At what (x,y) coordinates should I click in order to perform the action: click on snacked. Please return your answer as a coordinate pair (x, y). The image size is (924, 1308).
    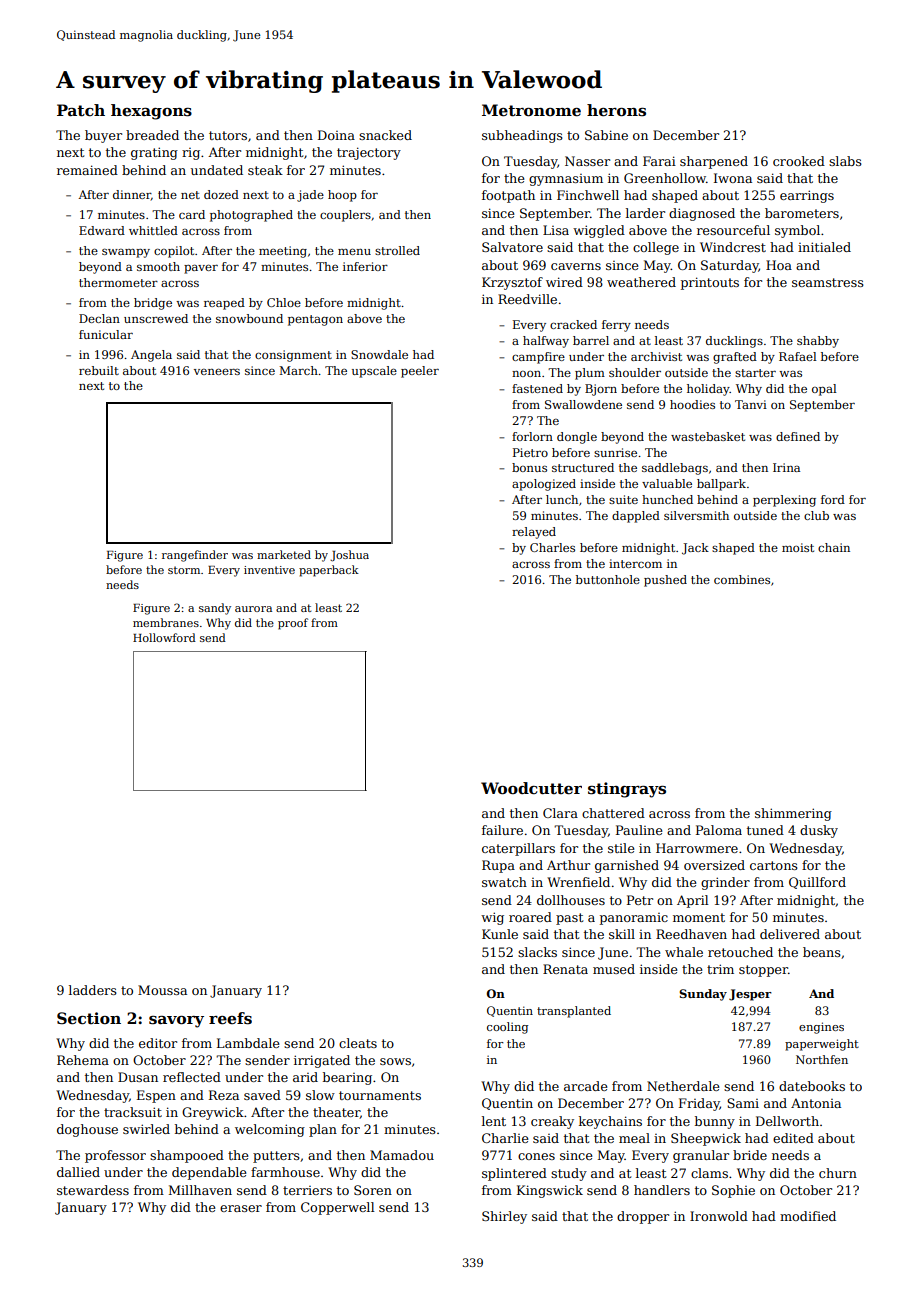
    Looking at the image, I should click on (385, 135).
